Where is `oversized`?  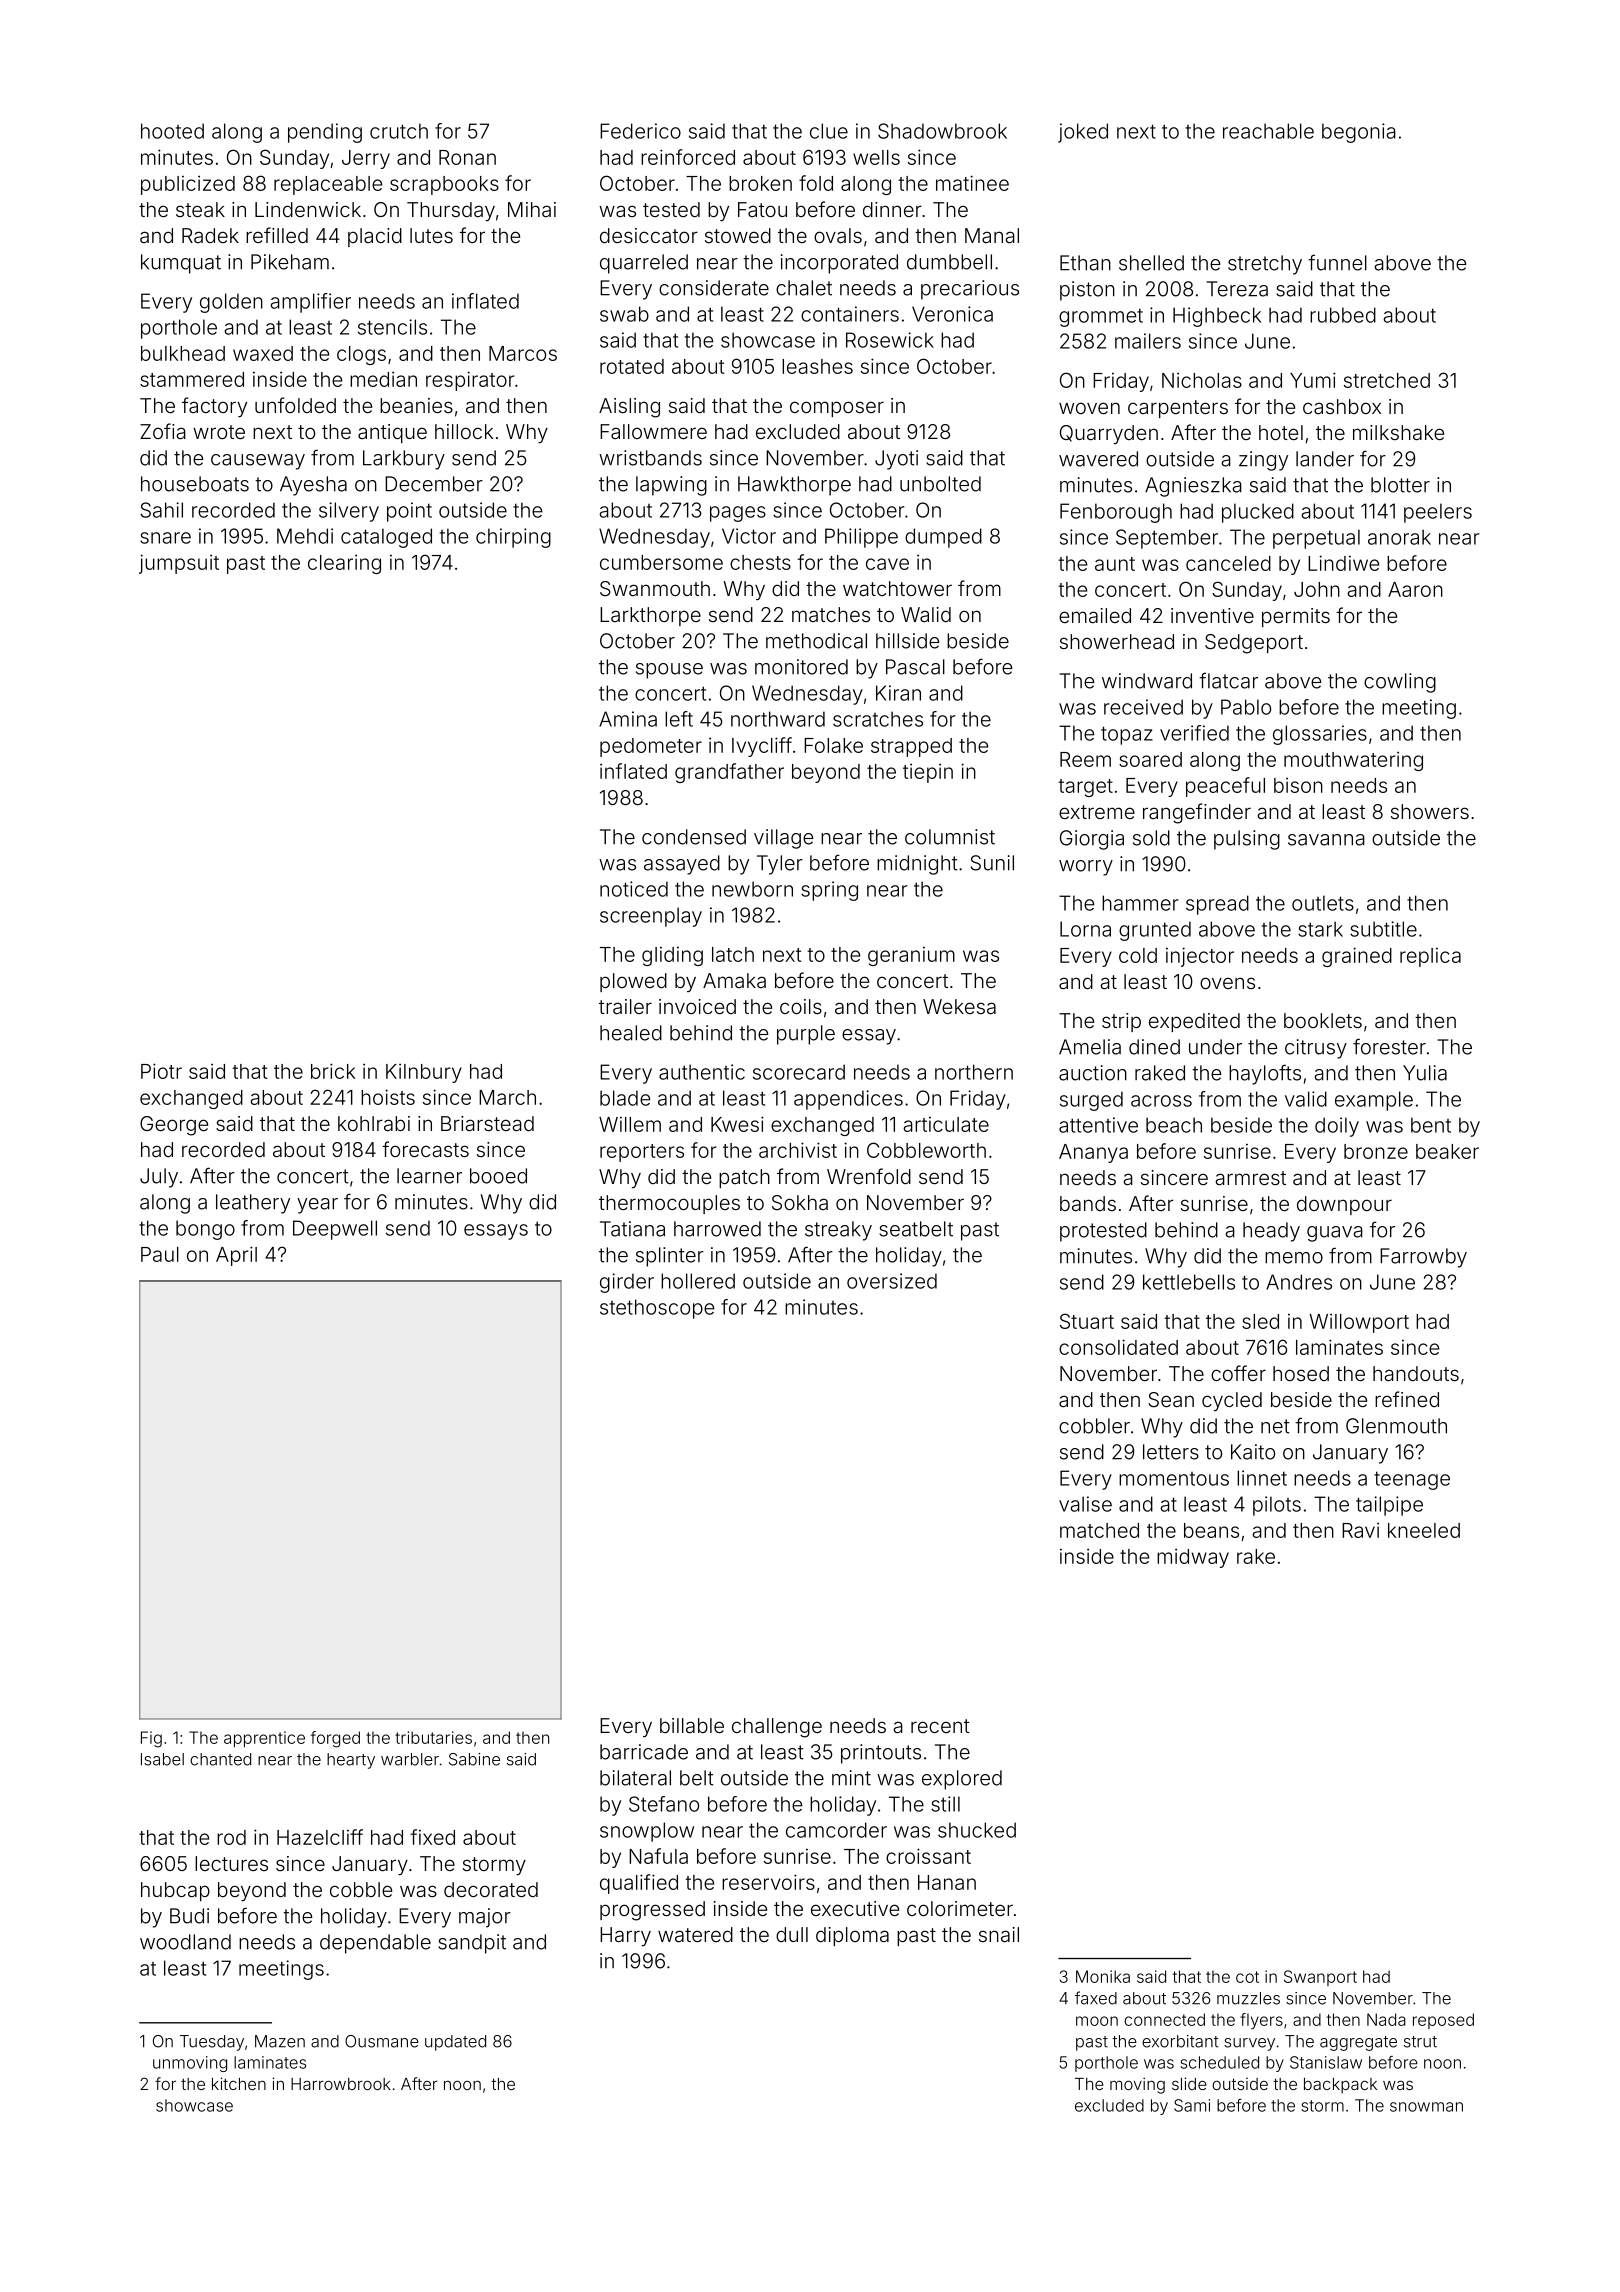
oversized is located at coordinates (892, 1281).
